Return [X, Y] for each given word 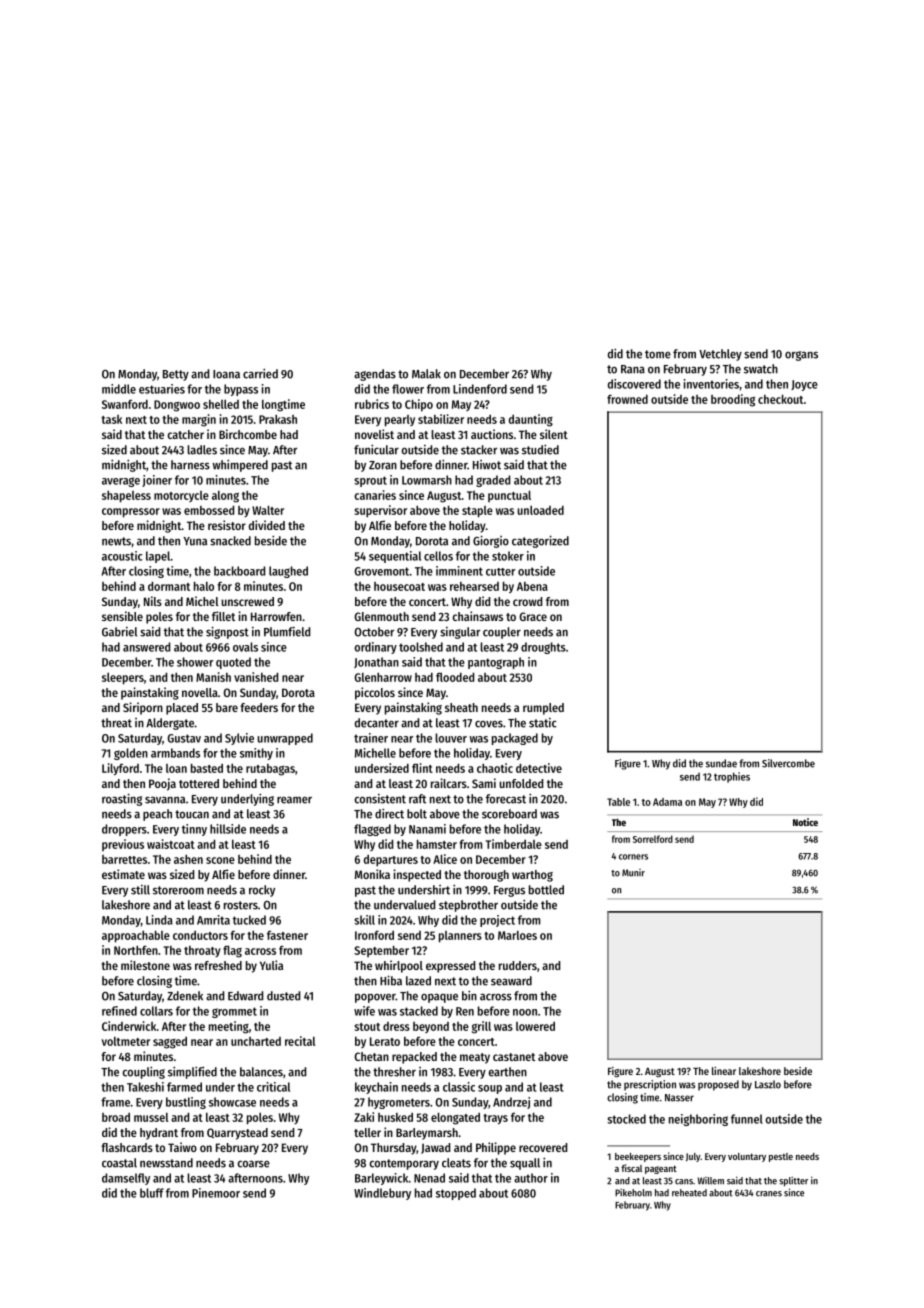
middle [119, 389]
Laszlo [768, 1084]
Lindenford [480, 389]
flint [422, 768]
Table [618, 802]
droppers [124, 830]
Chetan [371, 1056]
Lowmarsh [427, 480]
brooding [733, 400]
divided [267, 525]
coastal [119, 1163]
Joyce [804, 385]
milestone [145, 965]
